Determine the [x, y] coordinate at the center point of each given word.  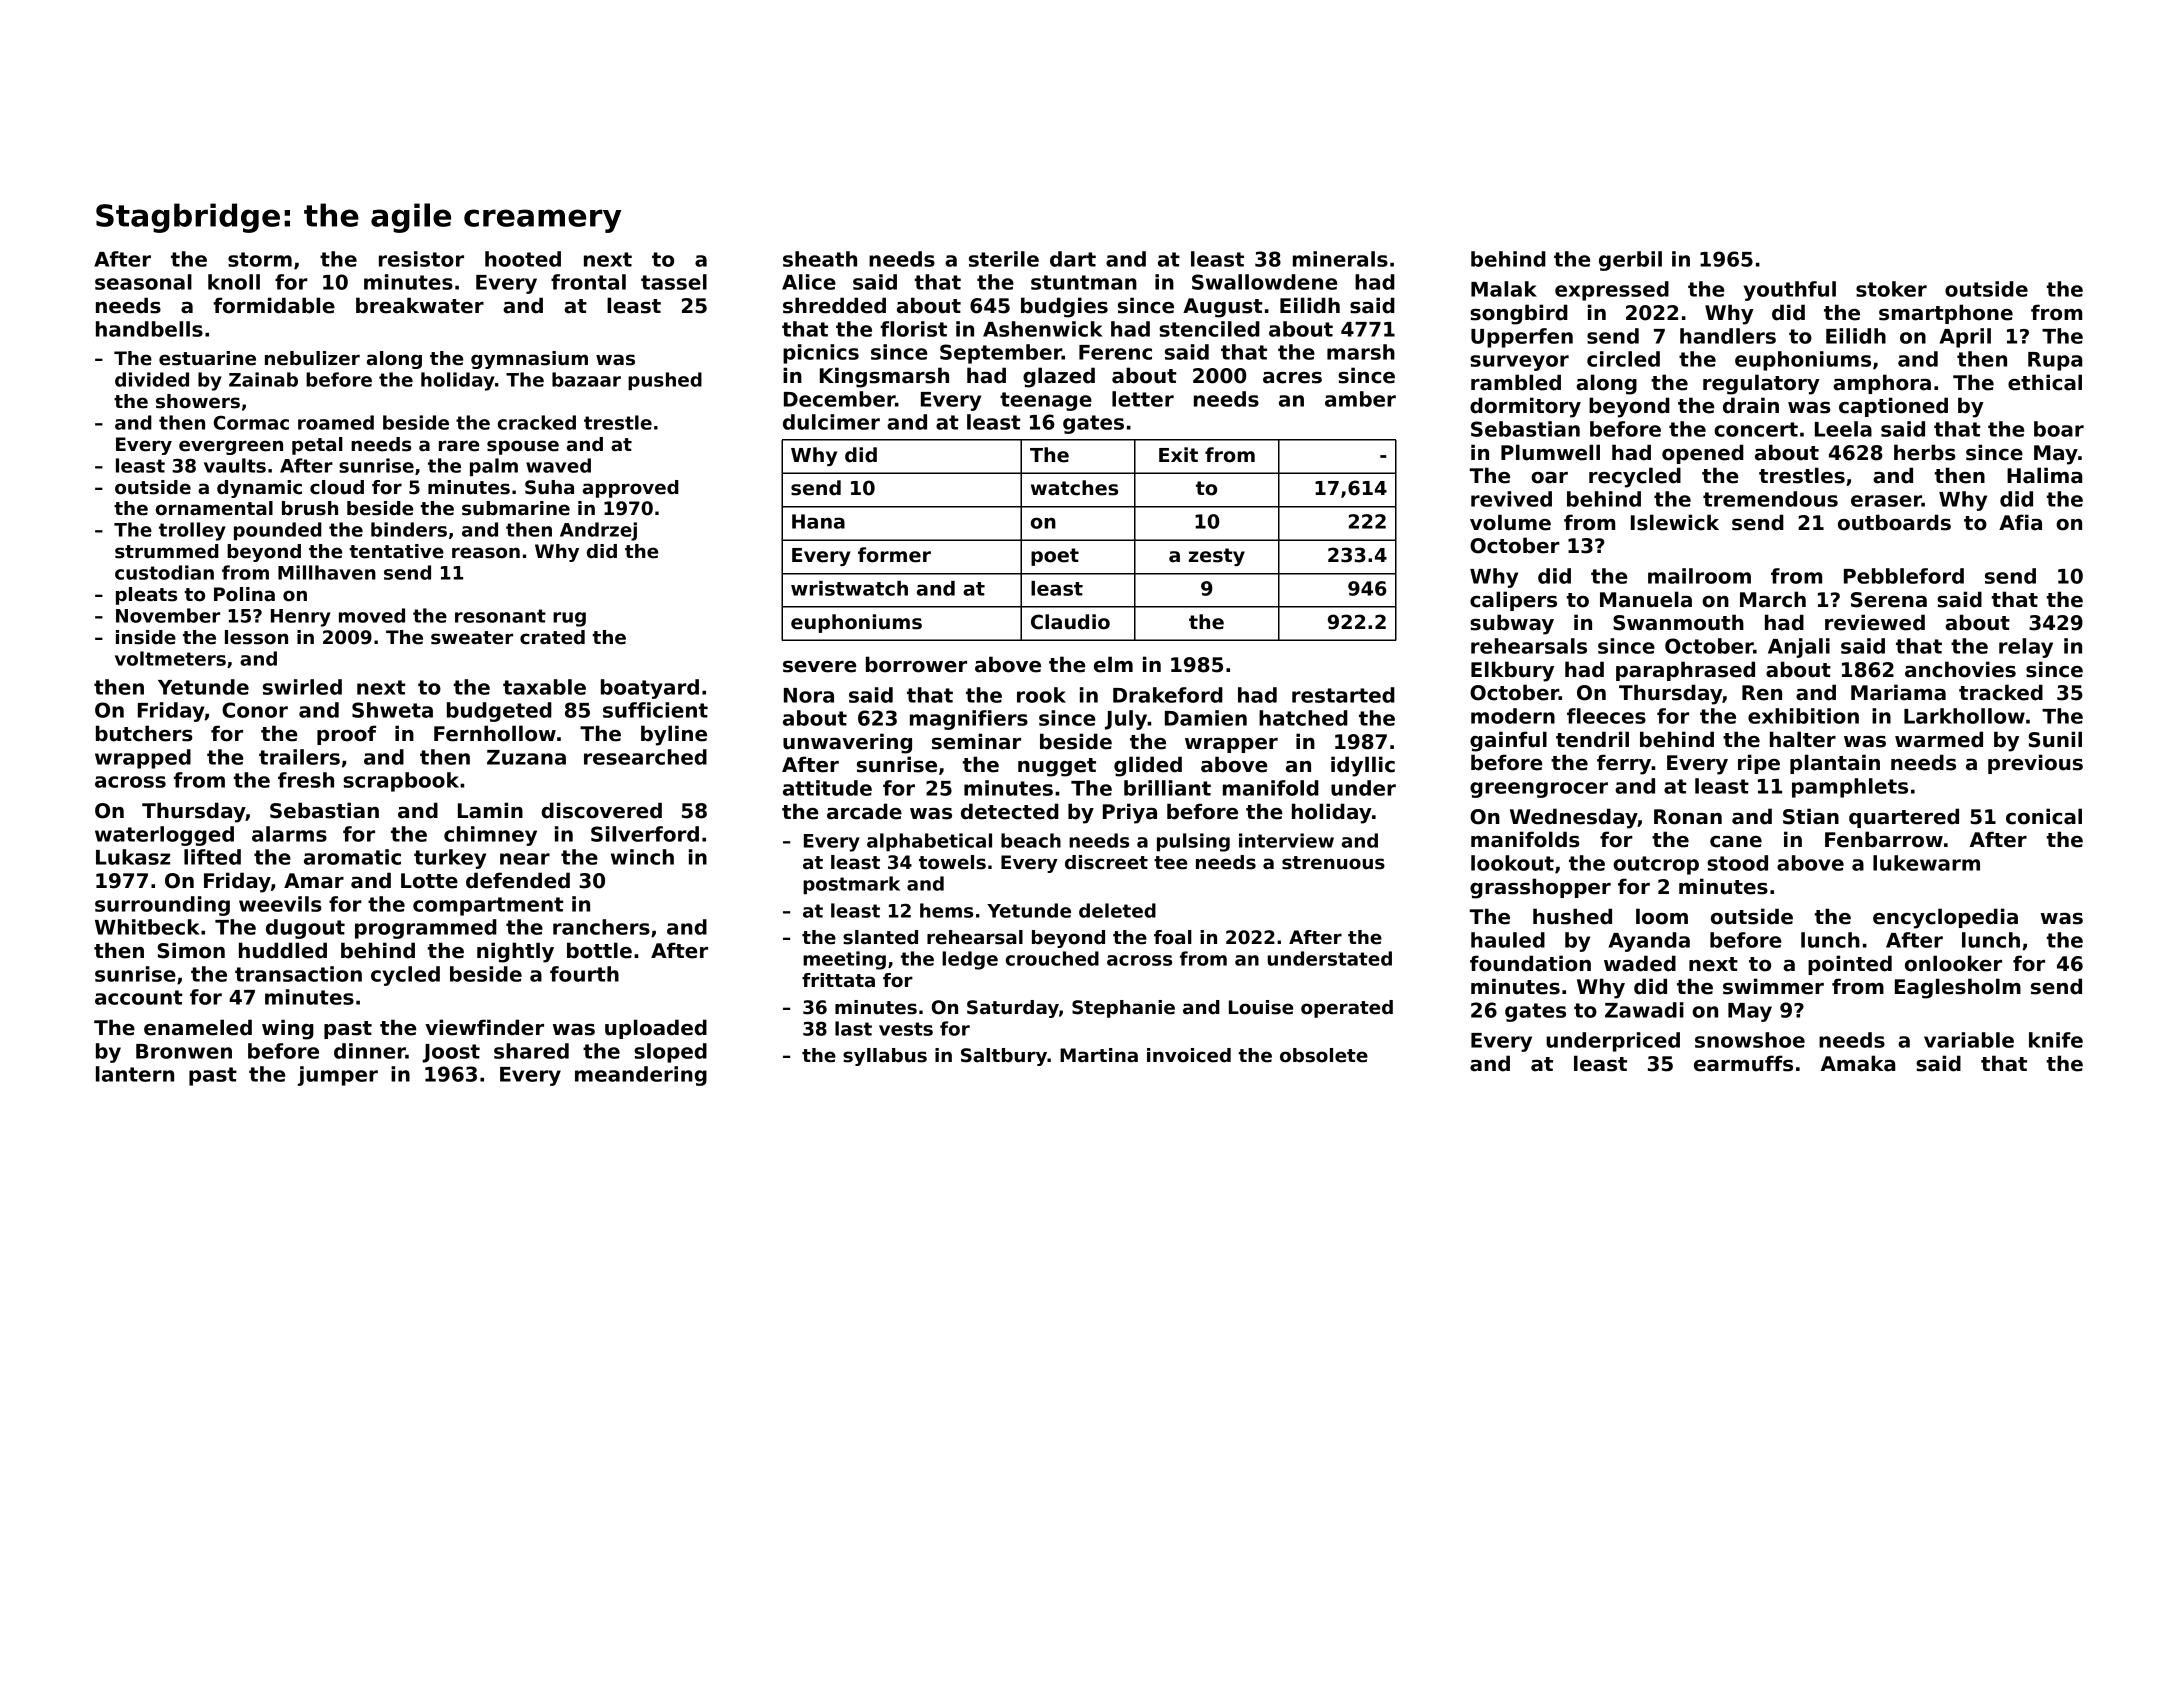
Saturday [1013, 1009]
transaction [298, 974]
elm [1113, 664]
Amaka [1858, 1063]
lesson [256, 637]
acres [1292, 378]
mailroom [1699, 576]
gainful [1508, 741]
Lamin [490, 810]
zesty [1217, 557]
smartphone [1946, 314]
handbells [149, 329]
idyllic [1363, 766]
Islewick [1675, 522]
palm [494, 467]
